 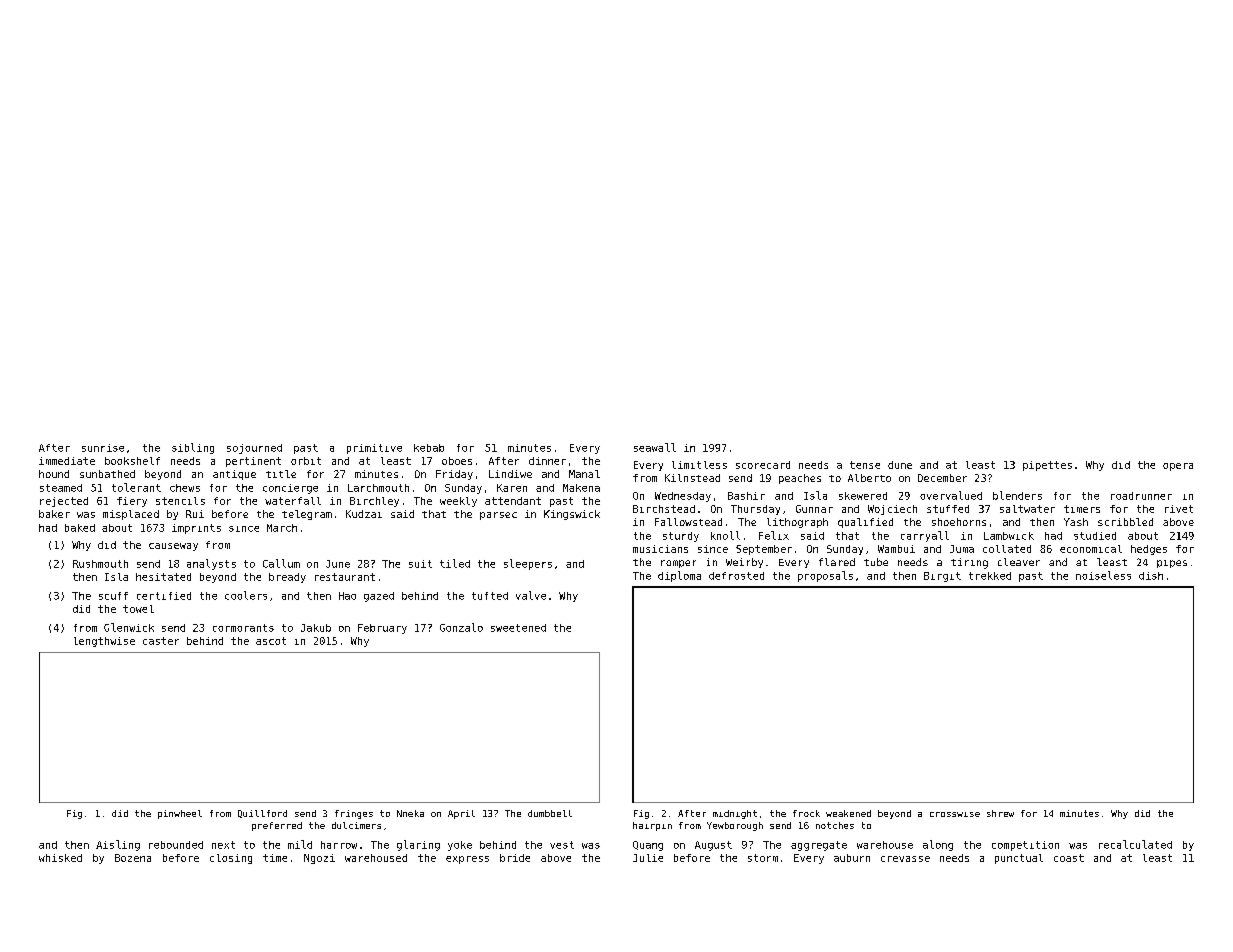 I want to click on Birgit, so click(x=942, y=577).
